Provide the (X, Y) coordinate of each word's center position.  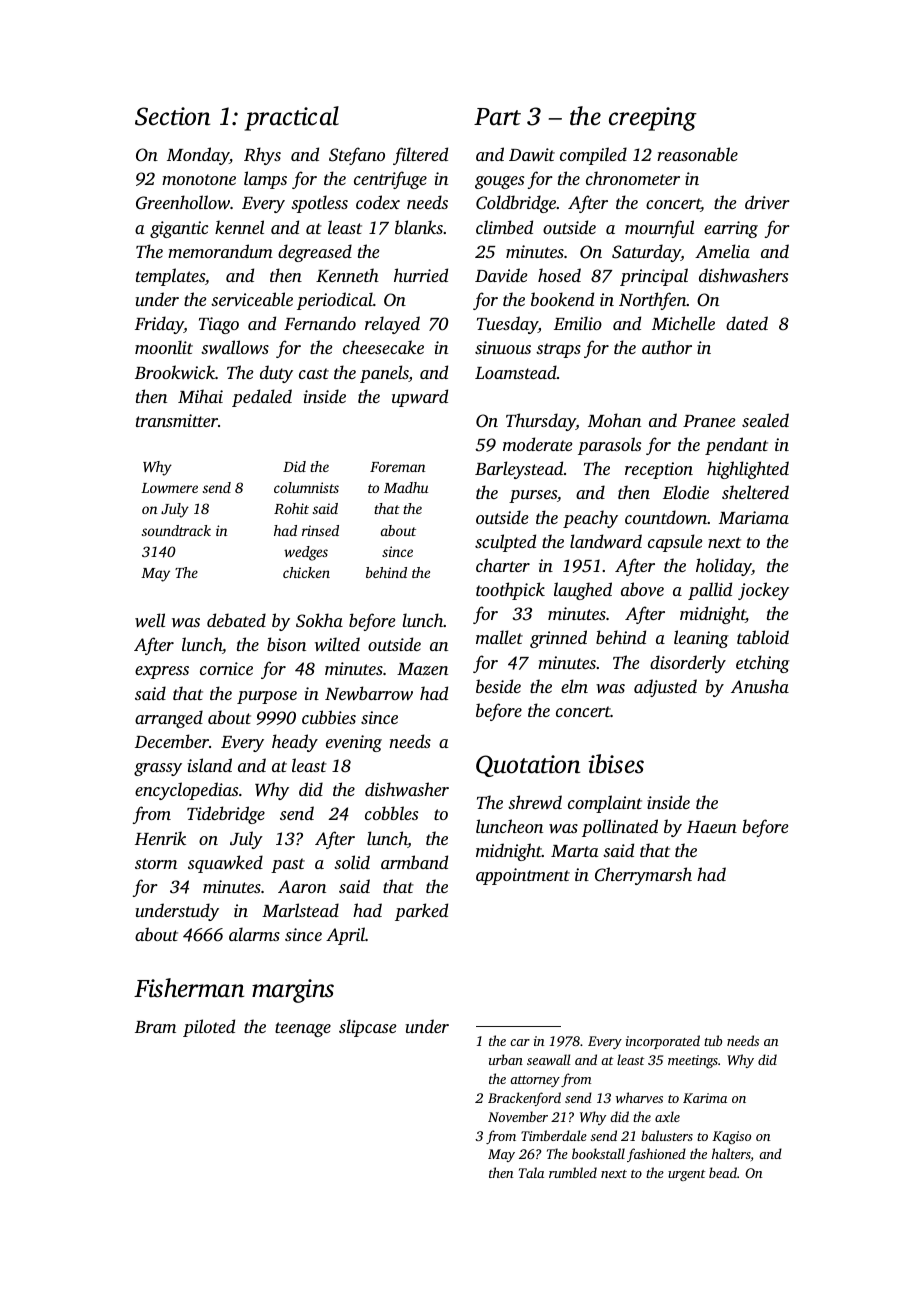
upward (420, 398)
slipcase (367, 1028)
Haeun (712, 827)
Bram (155, 1027)
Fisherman (189, 988)
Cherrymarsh (643, 876)
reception (659, 470)
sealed (765, 420)
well (150, 620)
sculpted (505, 543)
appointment (523, 876)
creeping (653, 119)
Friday (159, 325)
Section (172, 116)
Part (497, 117)
